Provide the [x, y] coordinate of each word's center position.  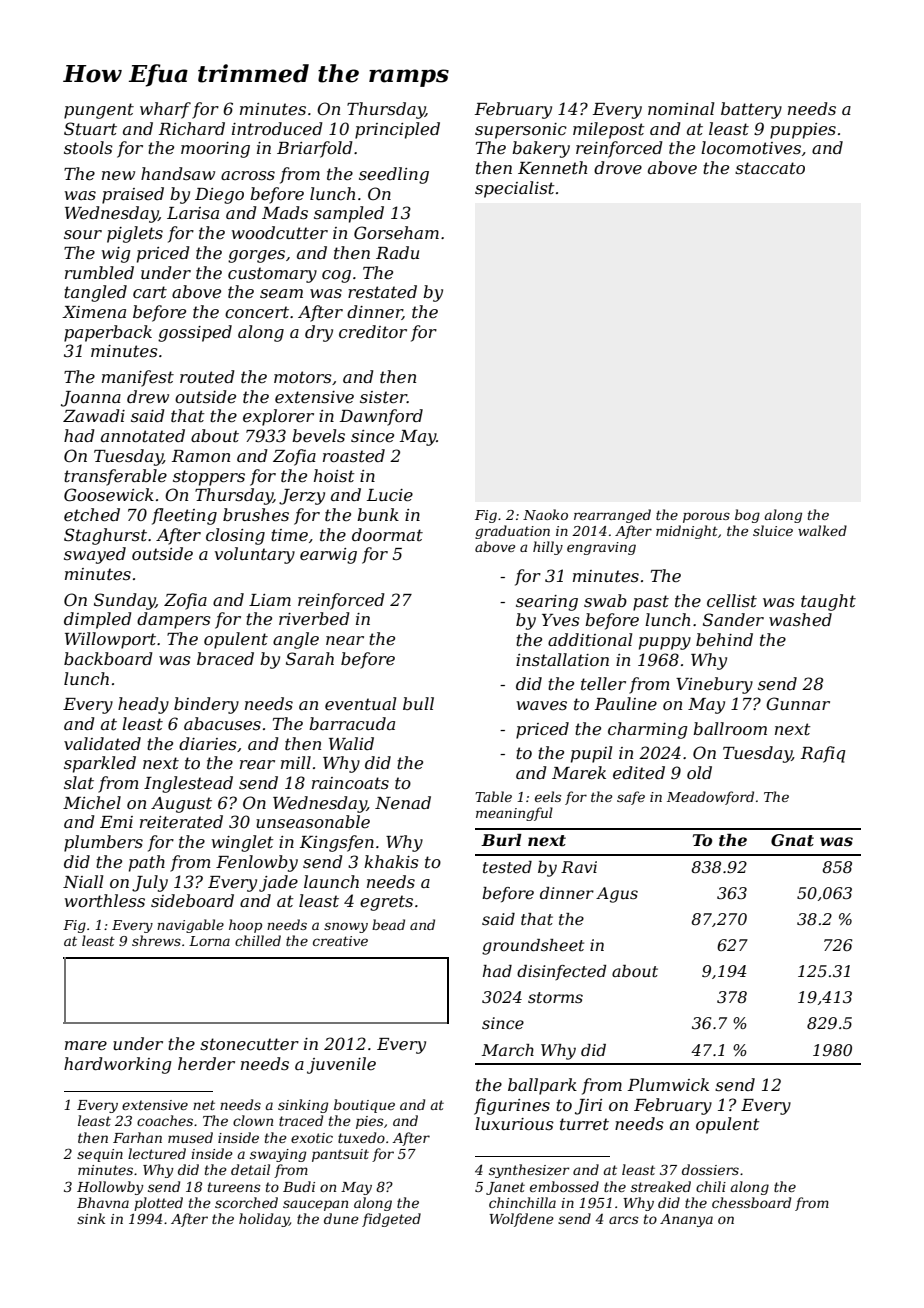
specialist [515, 189]
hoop [245, 926]
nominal [681, 108]
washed [800, 619]
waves [542, 705]
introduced [277, 128]
